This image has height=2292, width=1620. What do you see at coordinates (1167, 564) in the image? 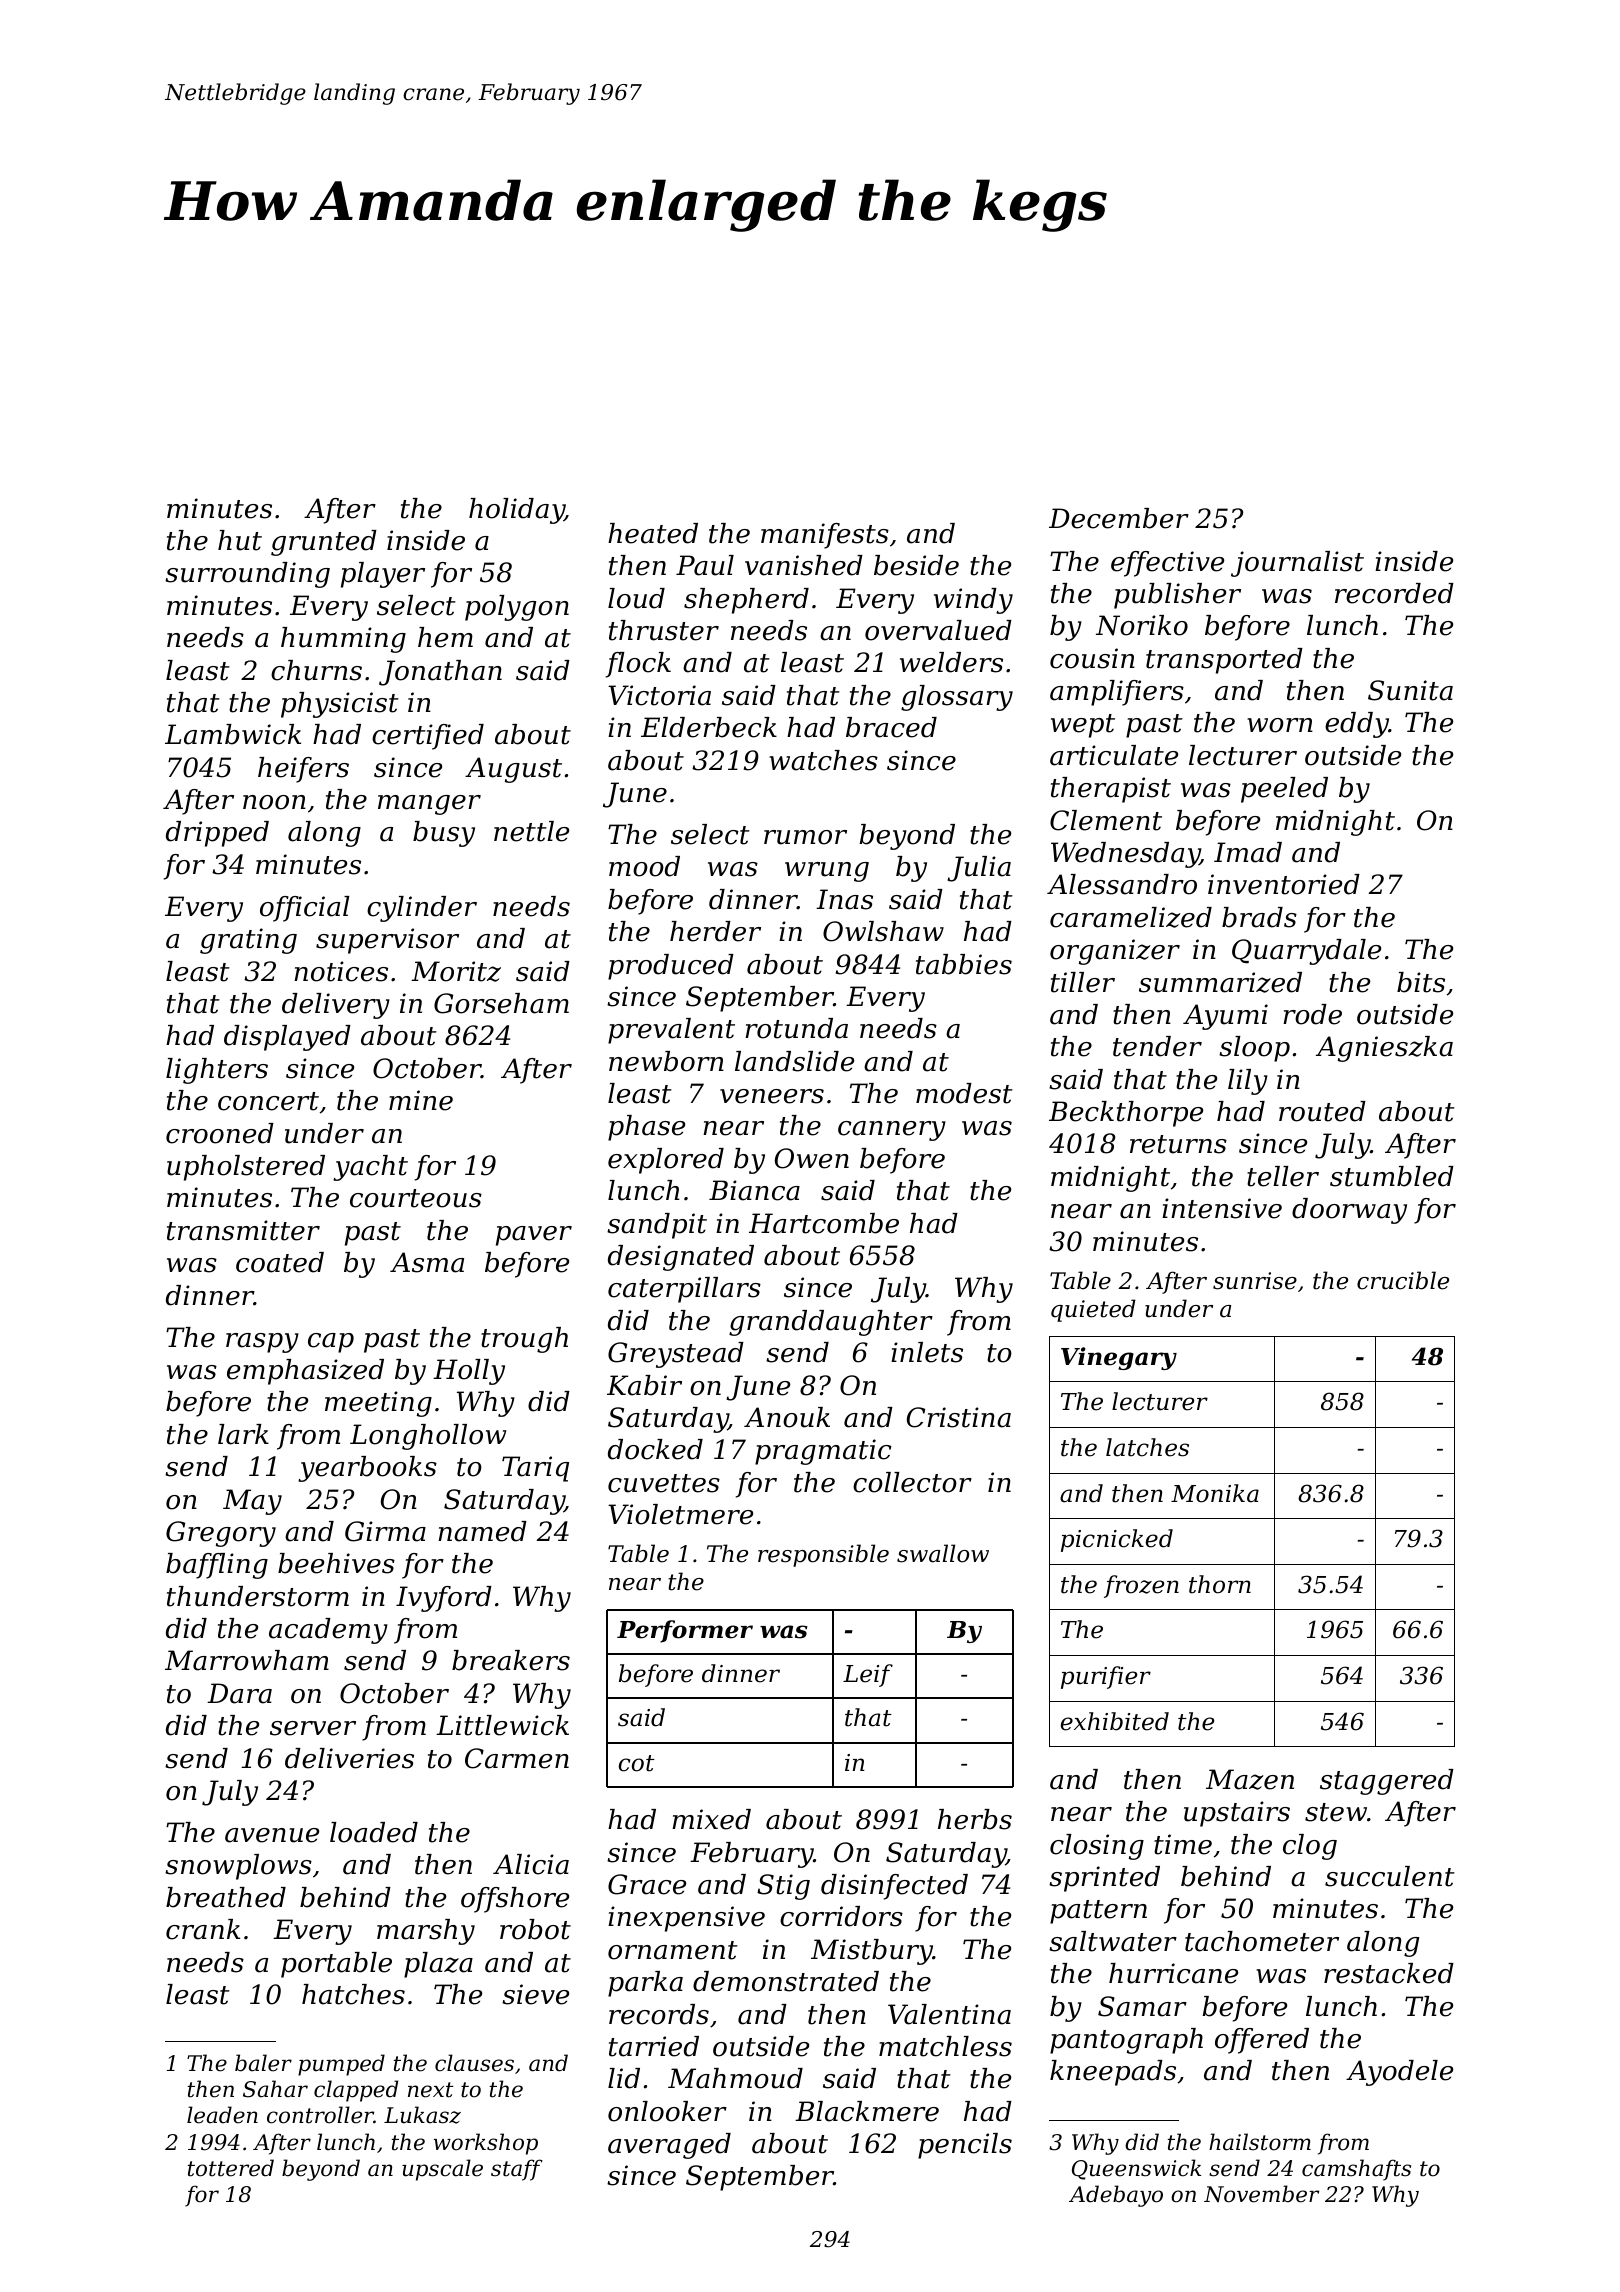
I see `effective` at bounding box center [1167, 564].
